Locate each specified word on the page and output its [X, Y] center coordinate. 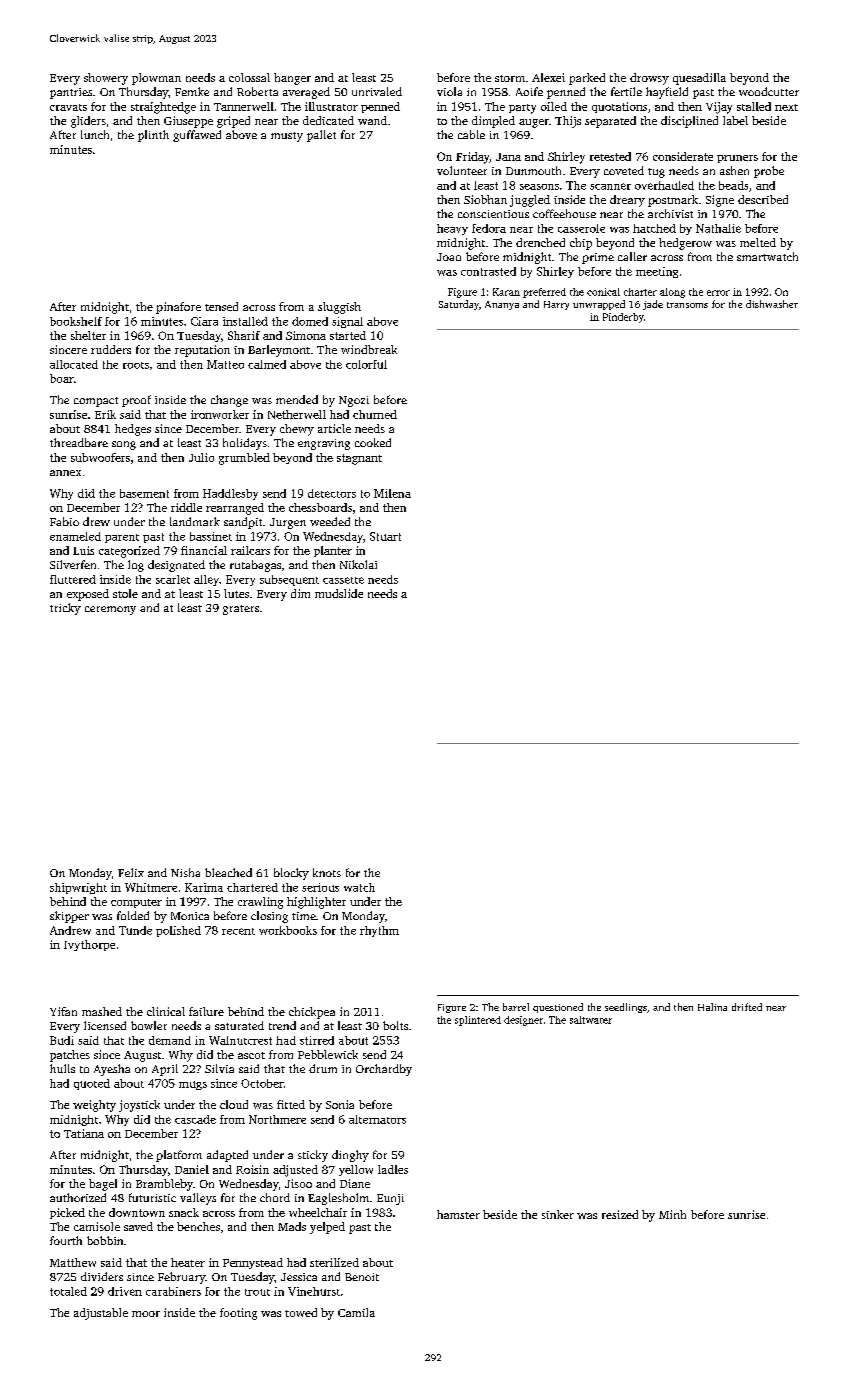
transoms [687, 305]
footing [238, 1314]
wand [372, 120]
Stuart [385, 536]
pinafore [178, 308]
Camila [356, 1312]
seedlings [626, 1008]
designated [176, 566]
